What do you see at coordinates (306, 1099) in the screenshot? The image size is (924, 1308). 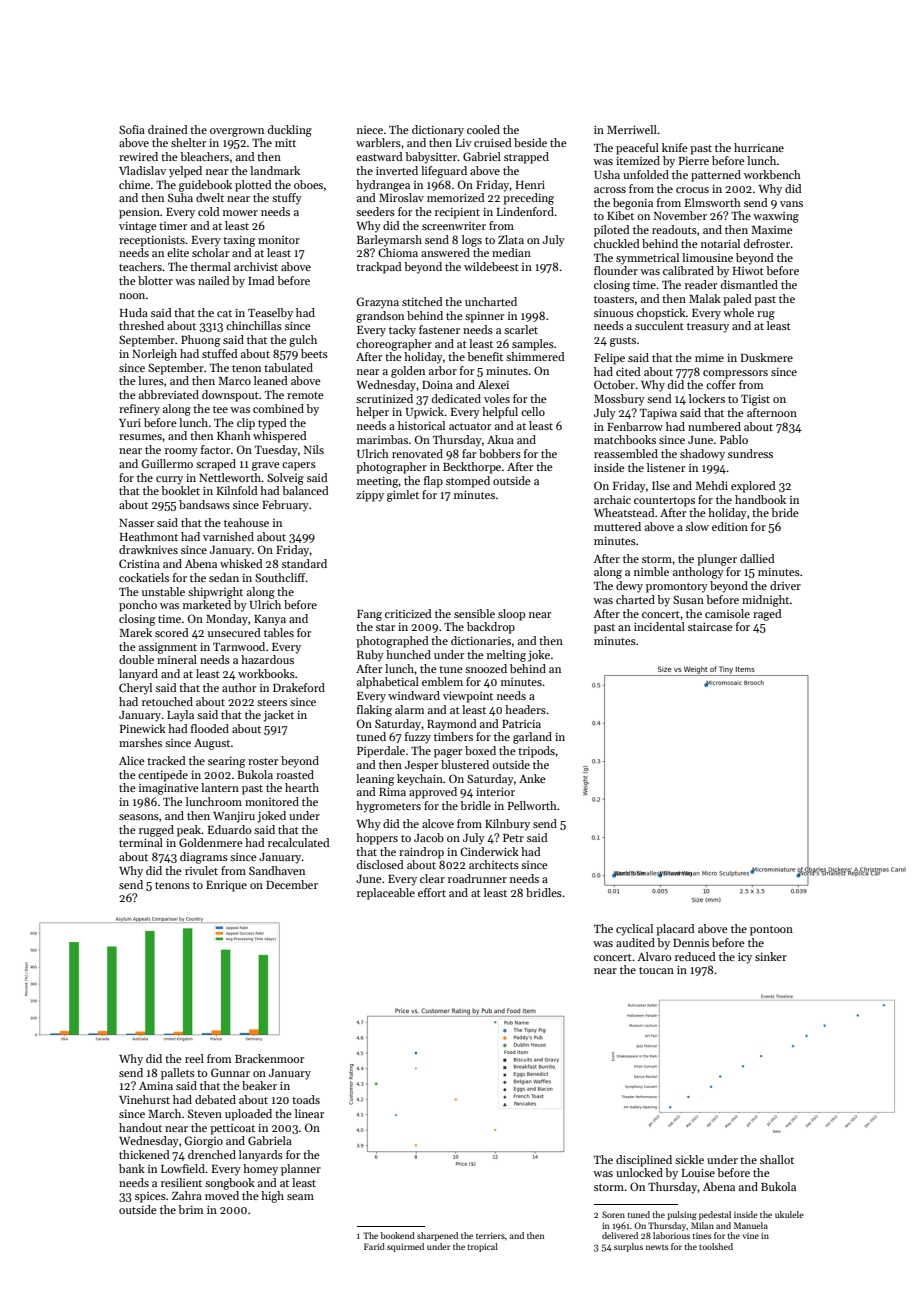 I see `toads` at bounding box center [306, 1099].
